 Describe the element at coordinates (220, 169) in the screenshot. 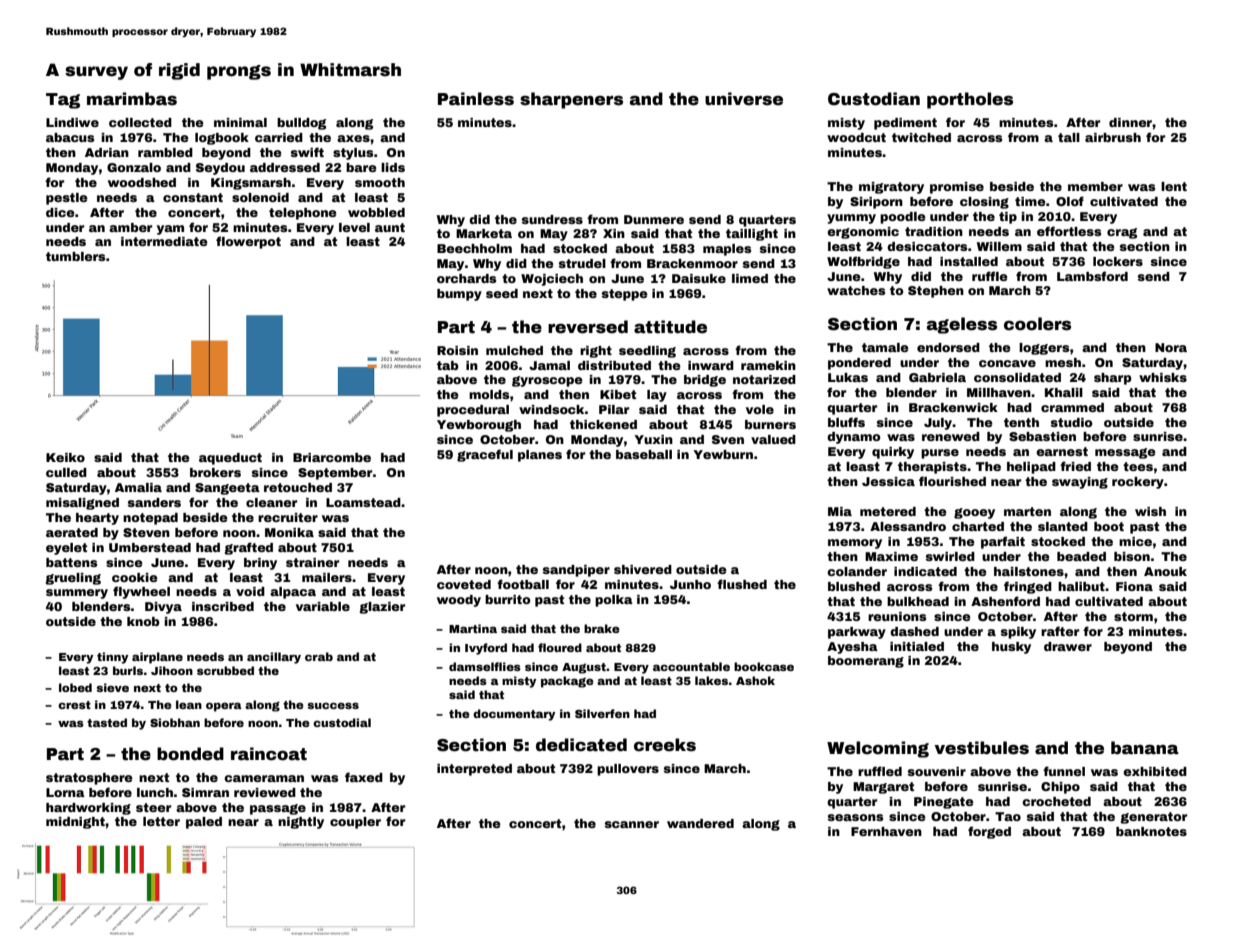

I see `Seydou` at that location.
